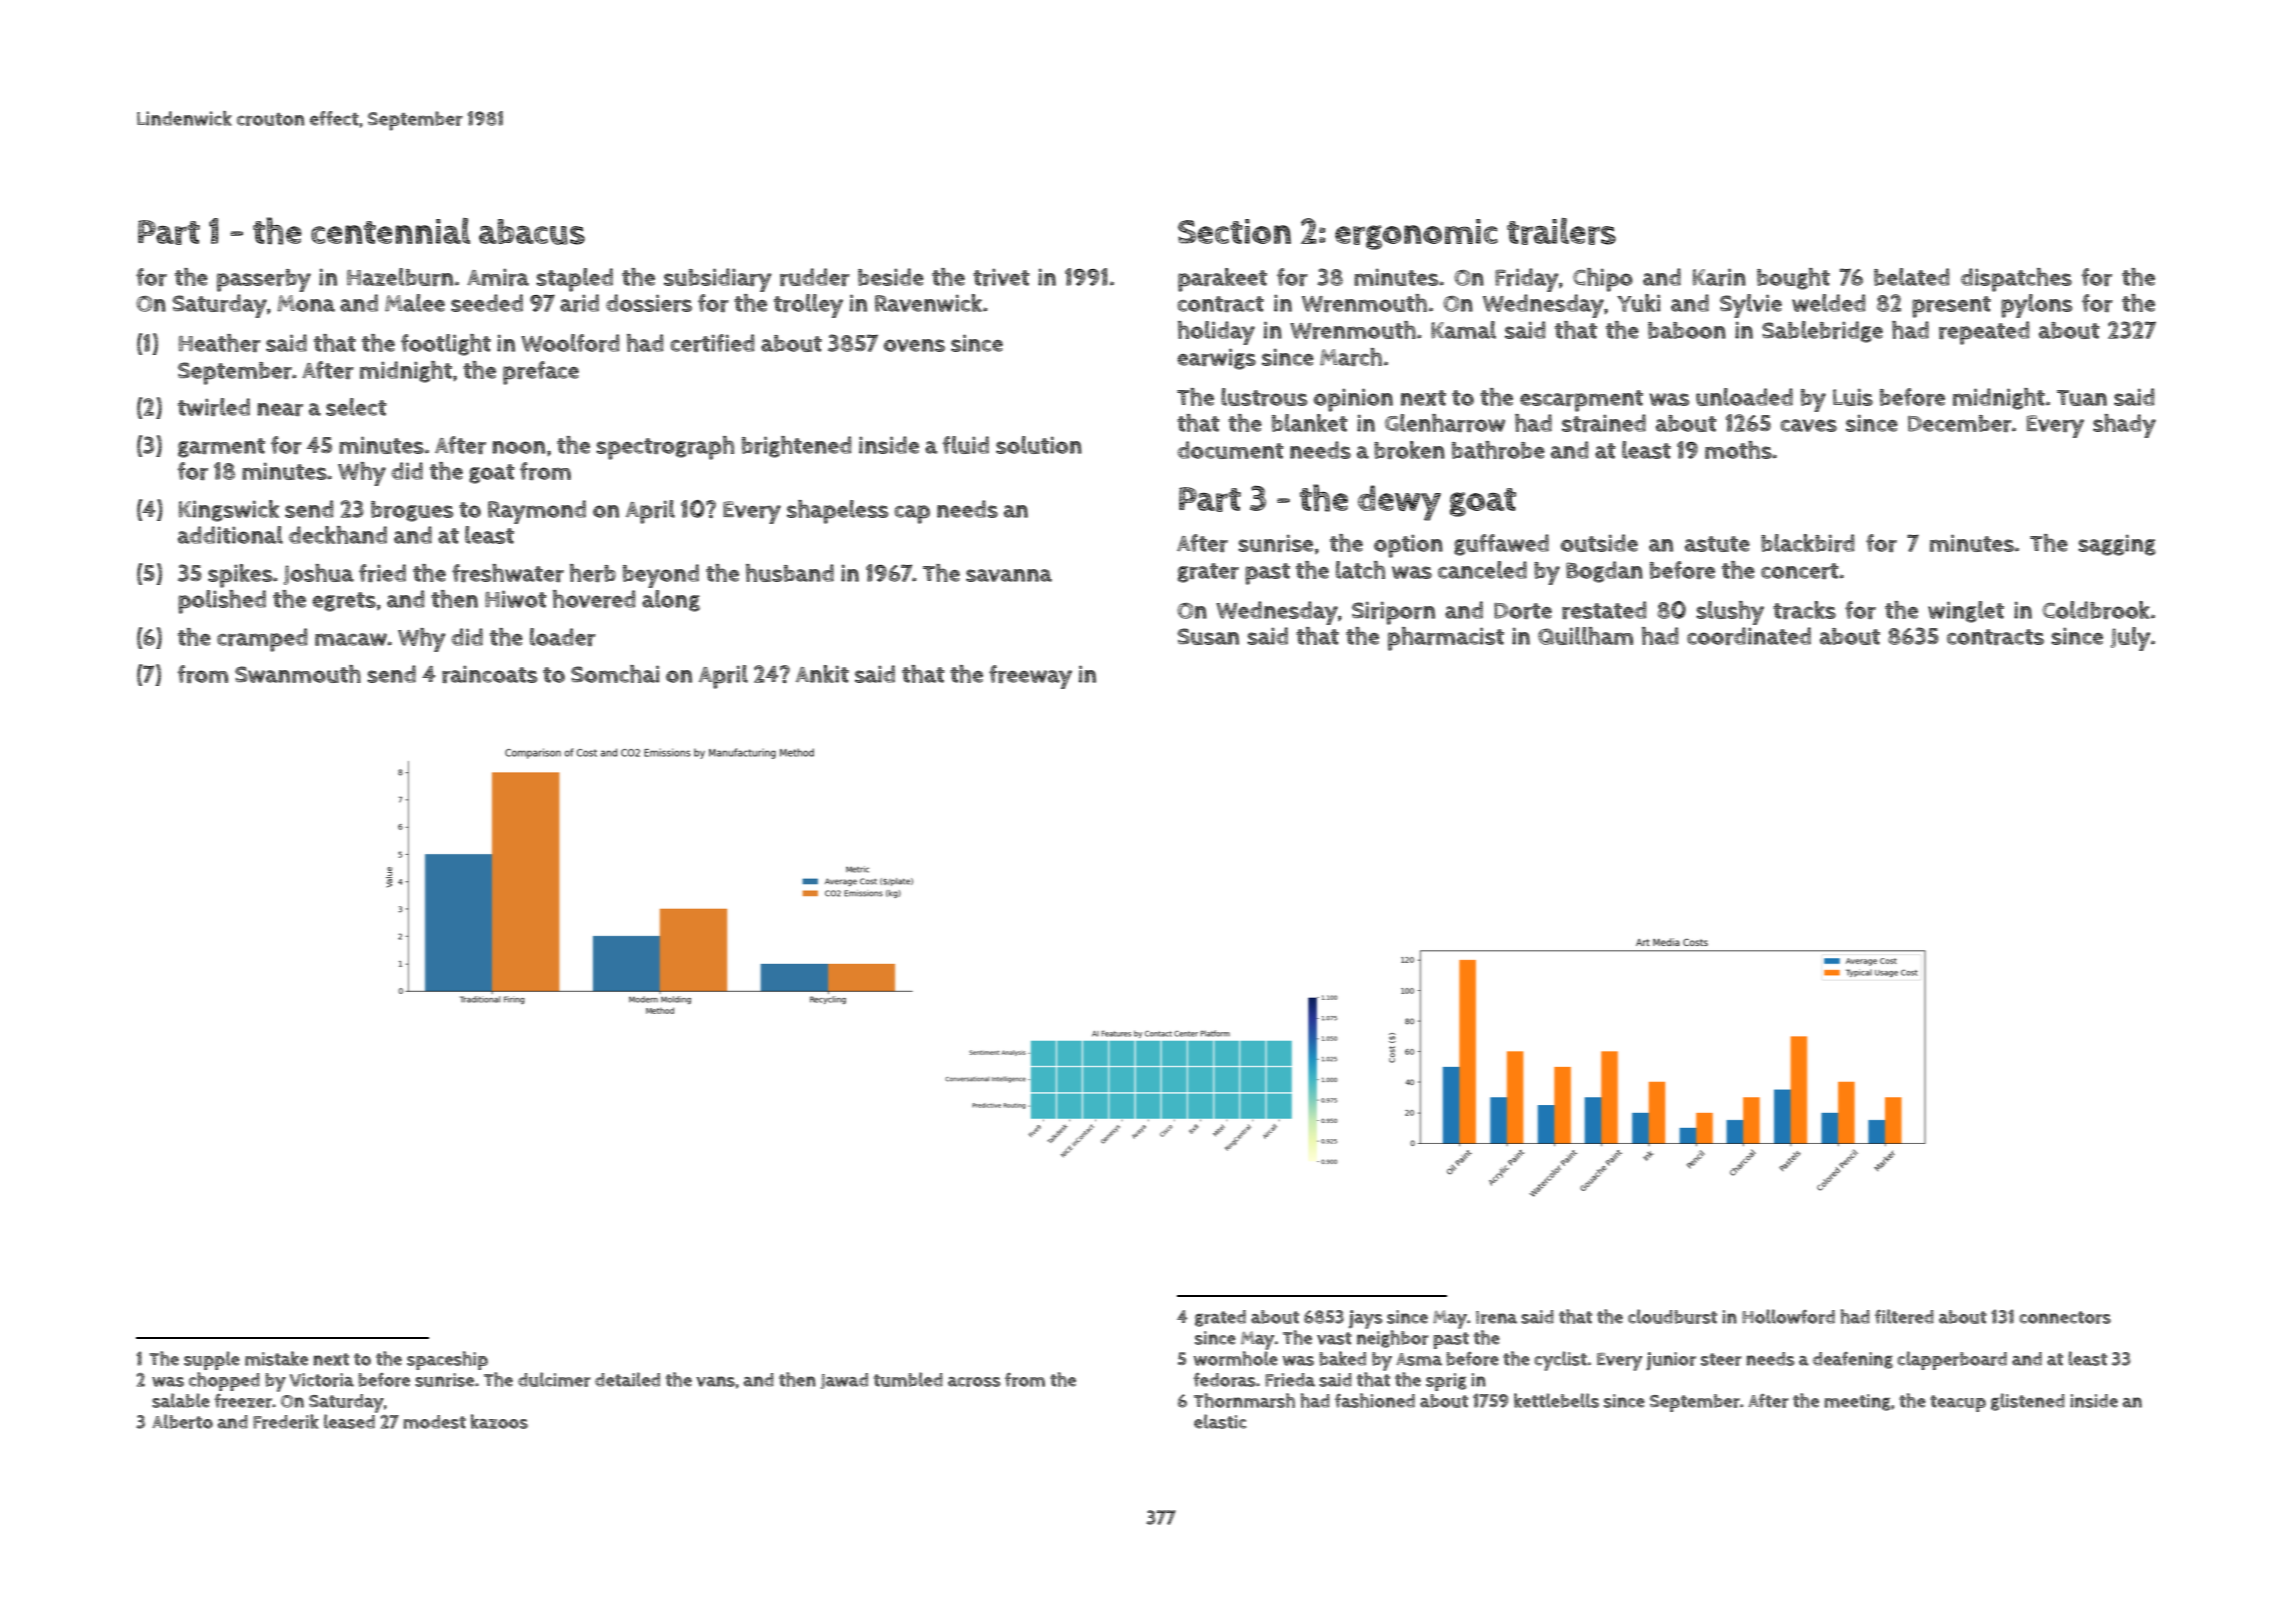  What do you see at coordinates (1001, 277) in the screenshot?
I see `trivet` at bounding box center [1001, 277].
